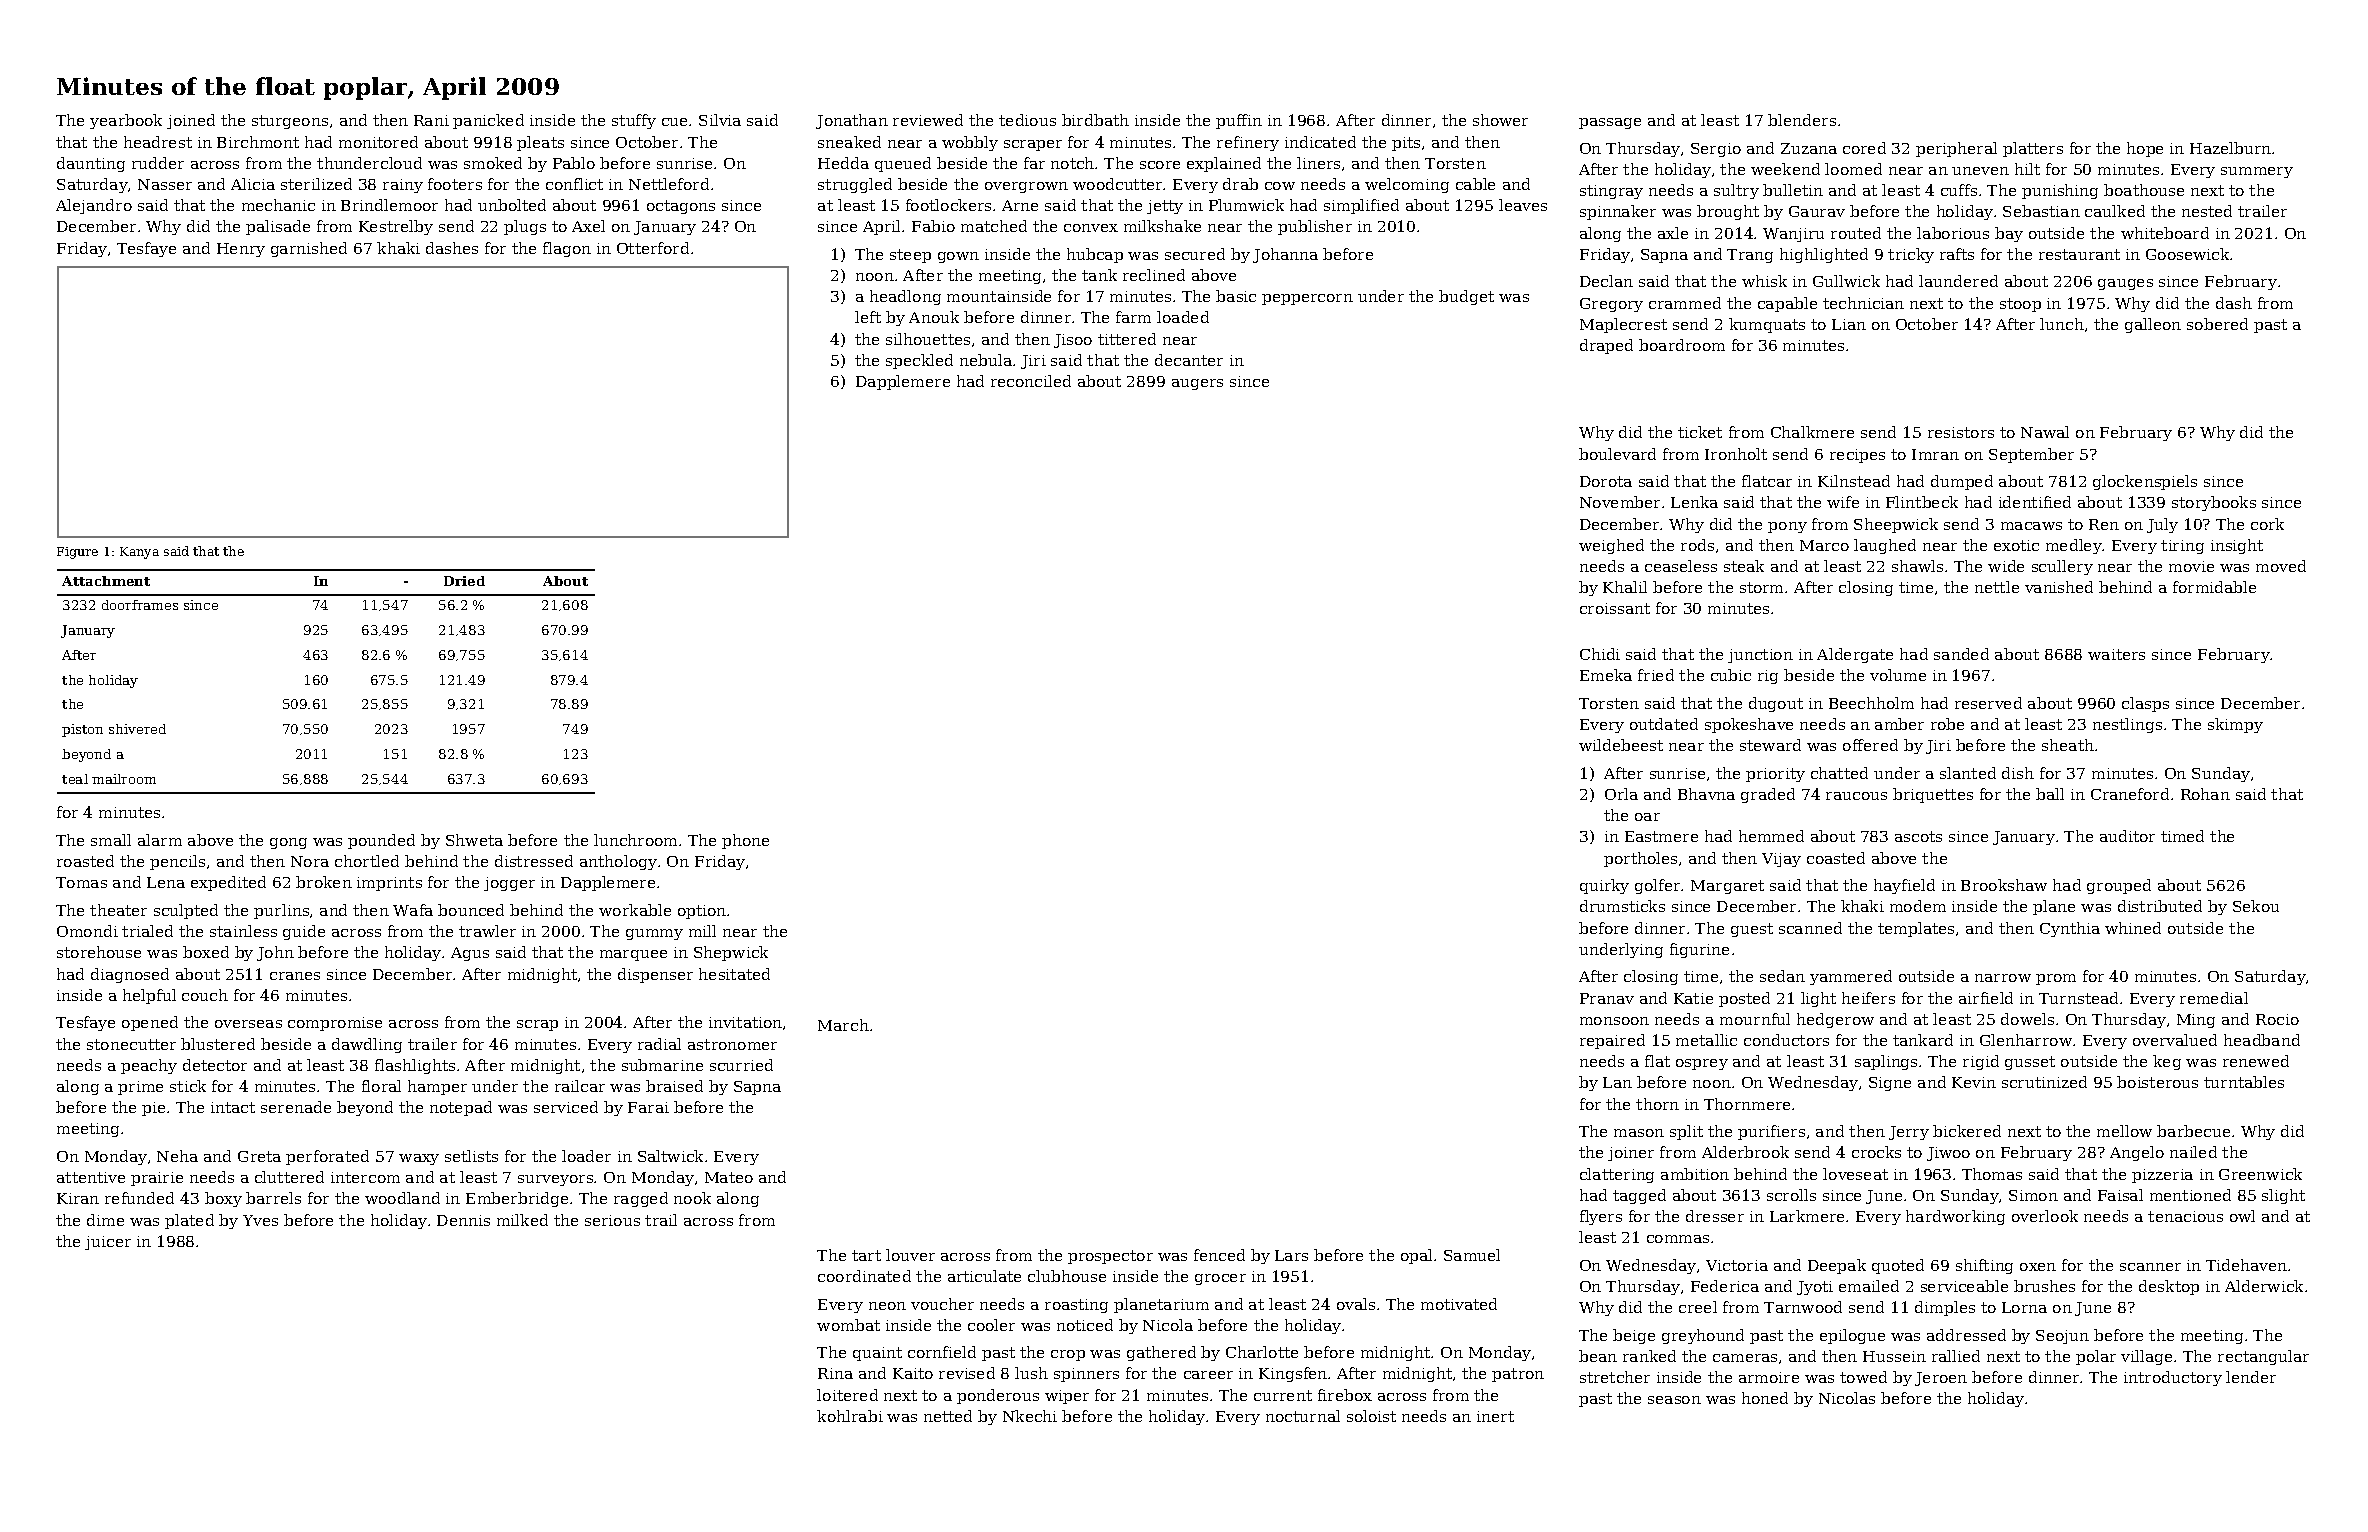 The image size is (2368, 1532). I want to click on yearbook, so click(126, 121).
